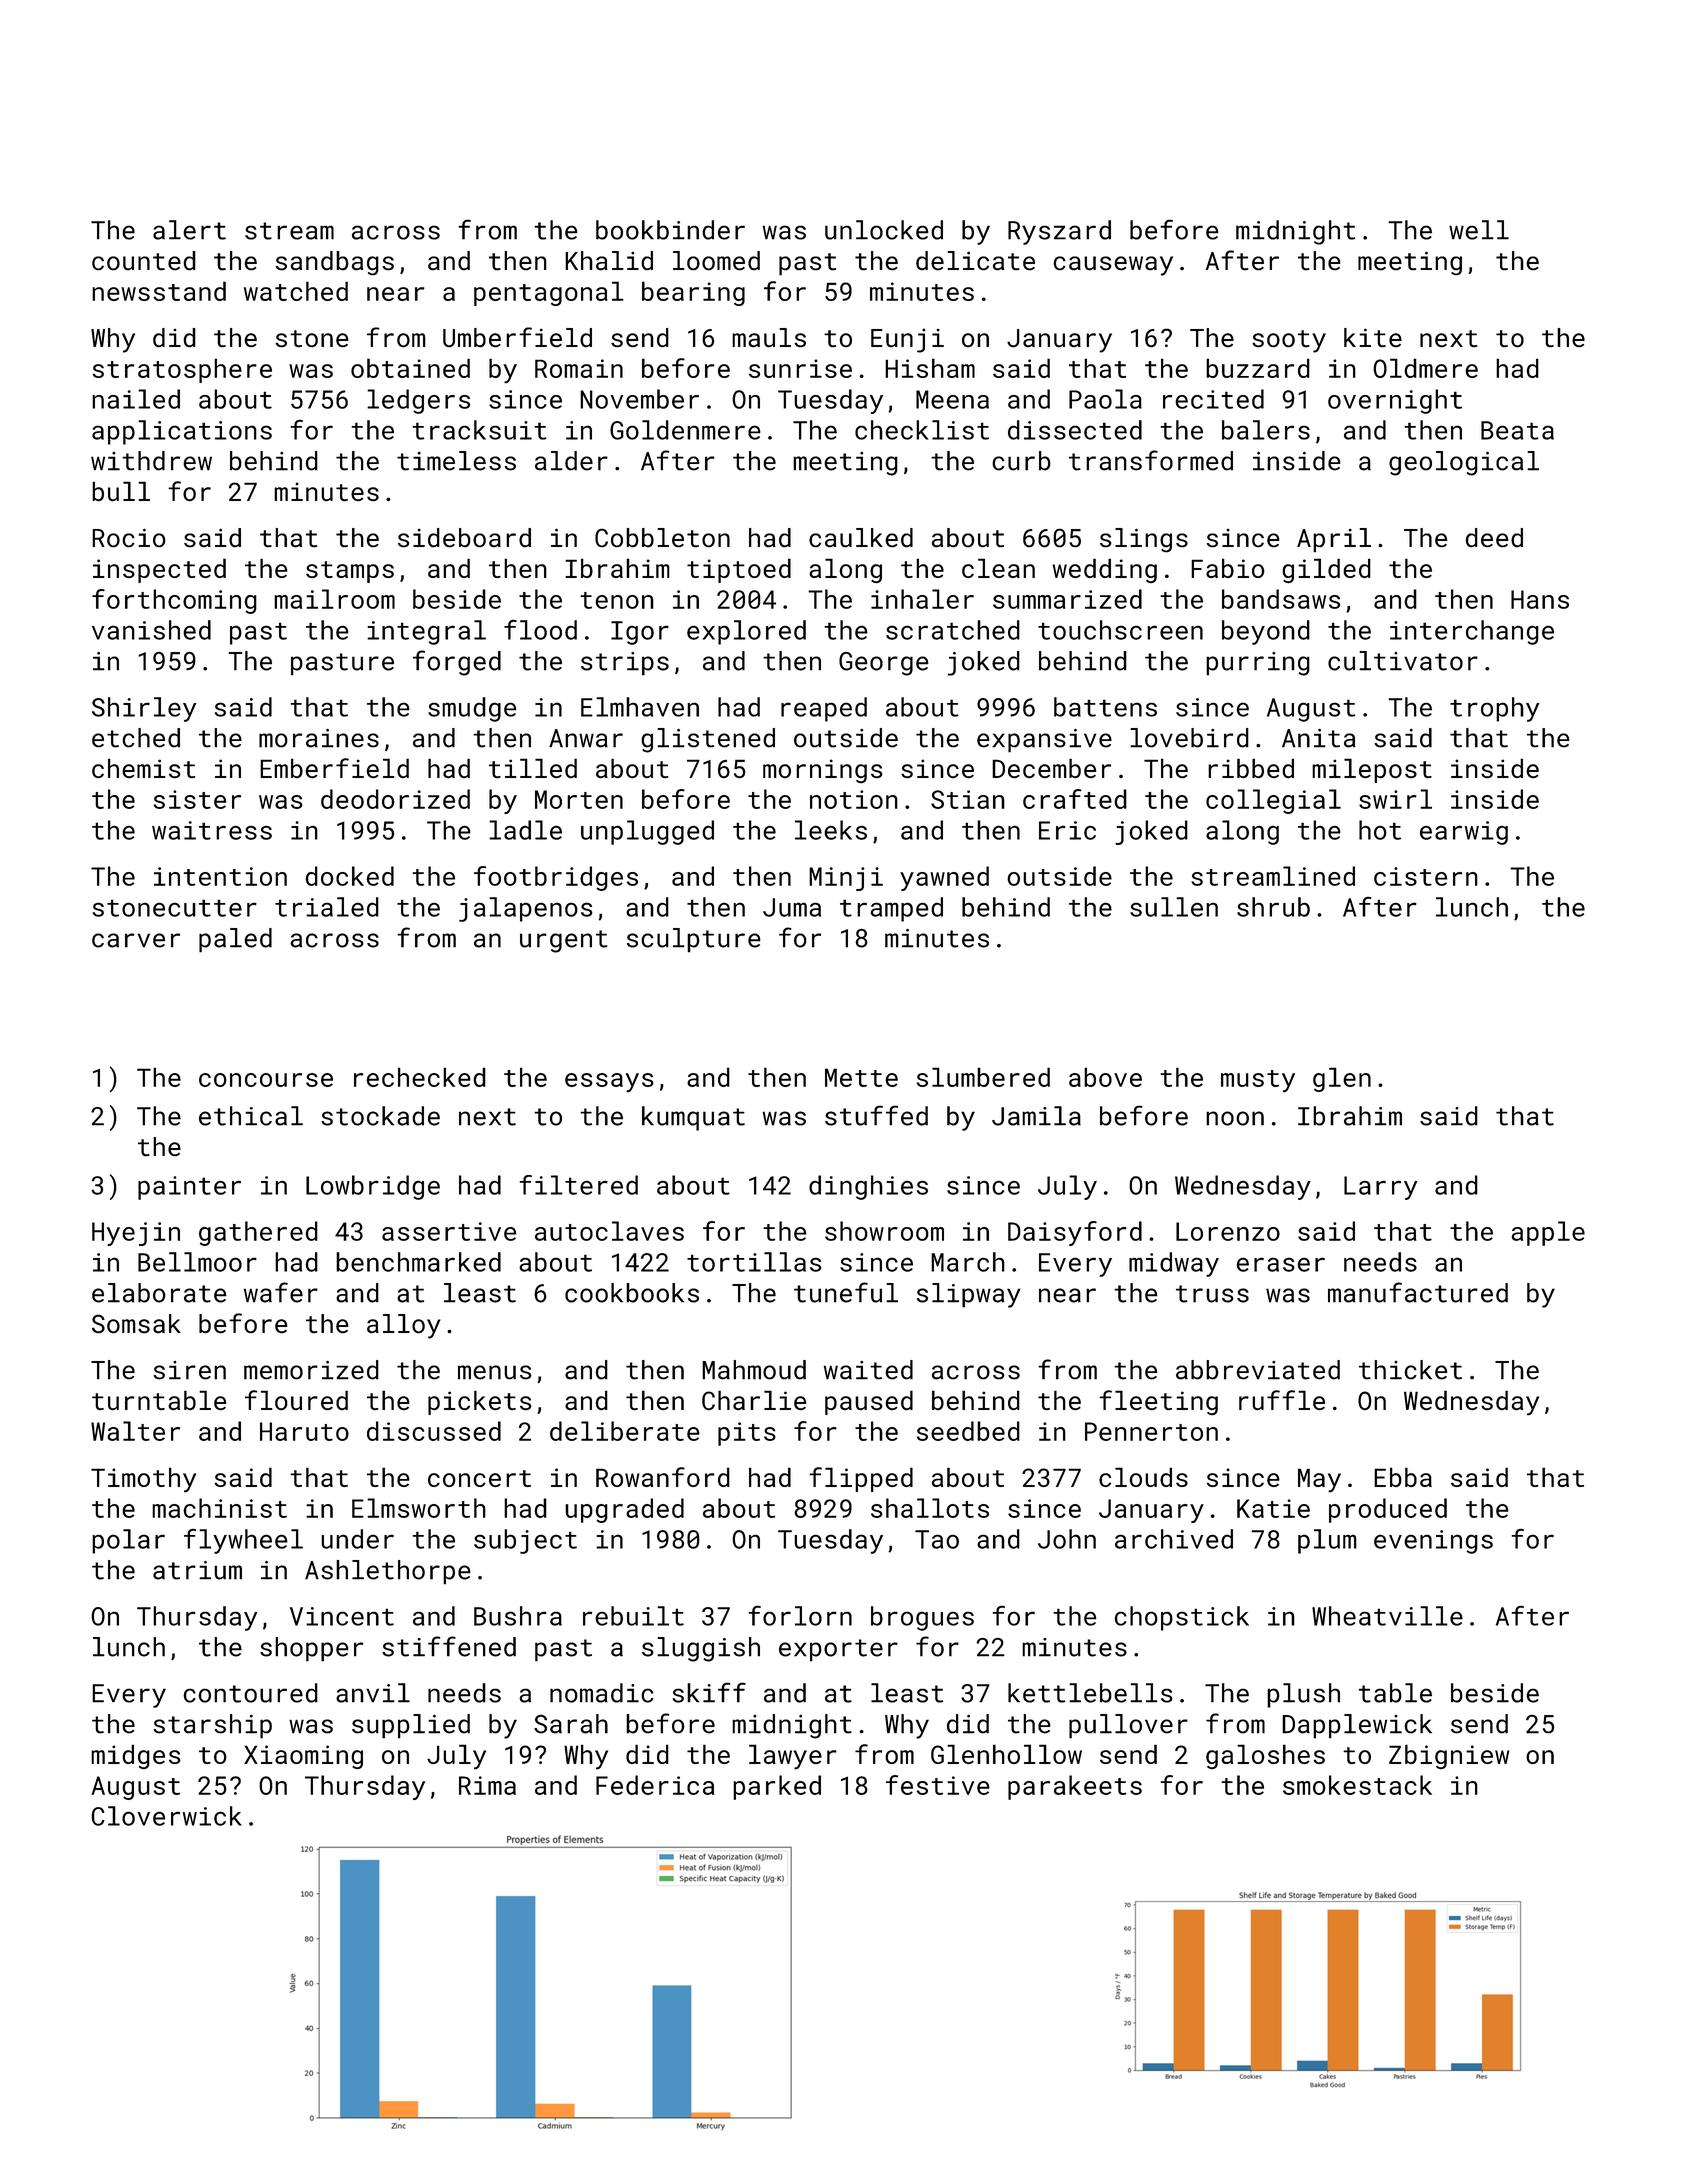  What do you see at coordinates (1380, 1188) in the screenshot?
I see `Larry` at bounding box center [1380, 1188].
